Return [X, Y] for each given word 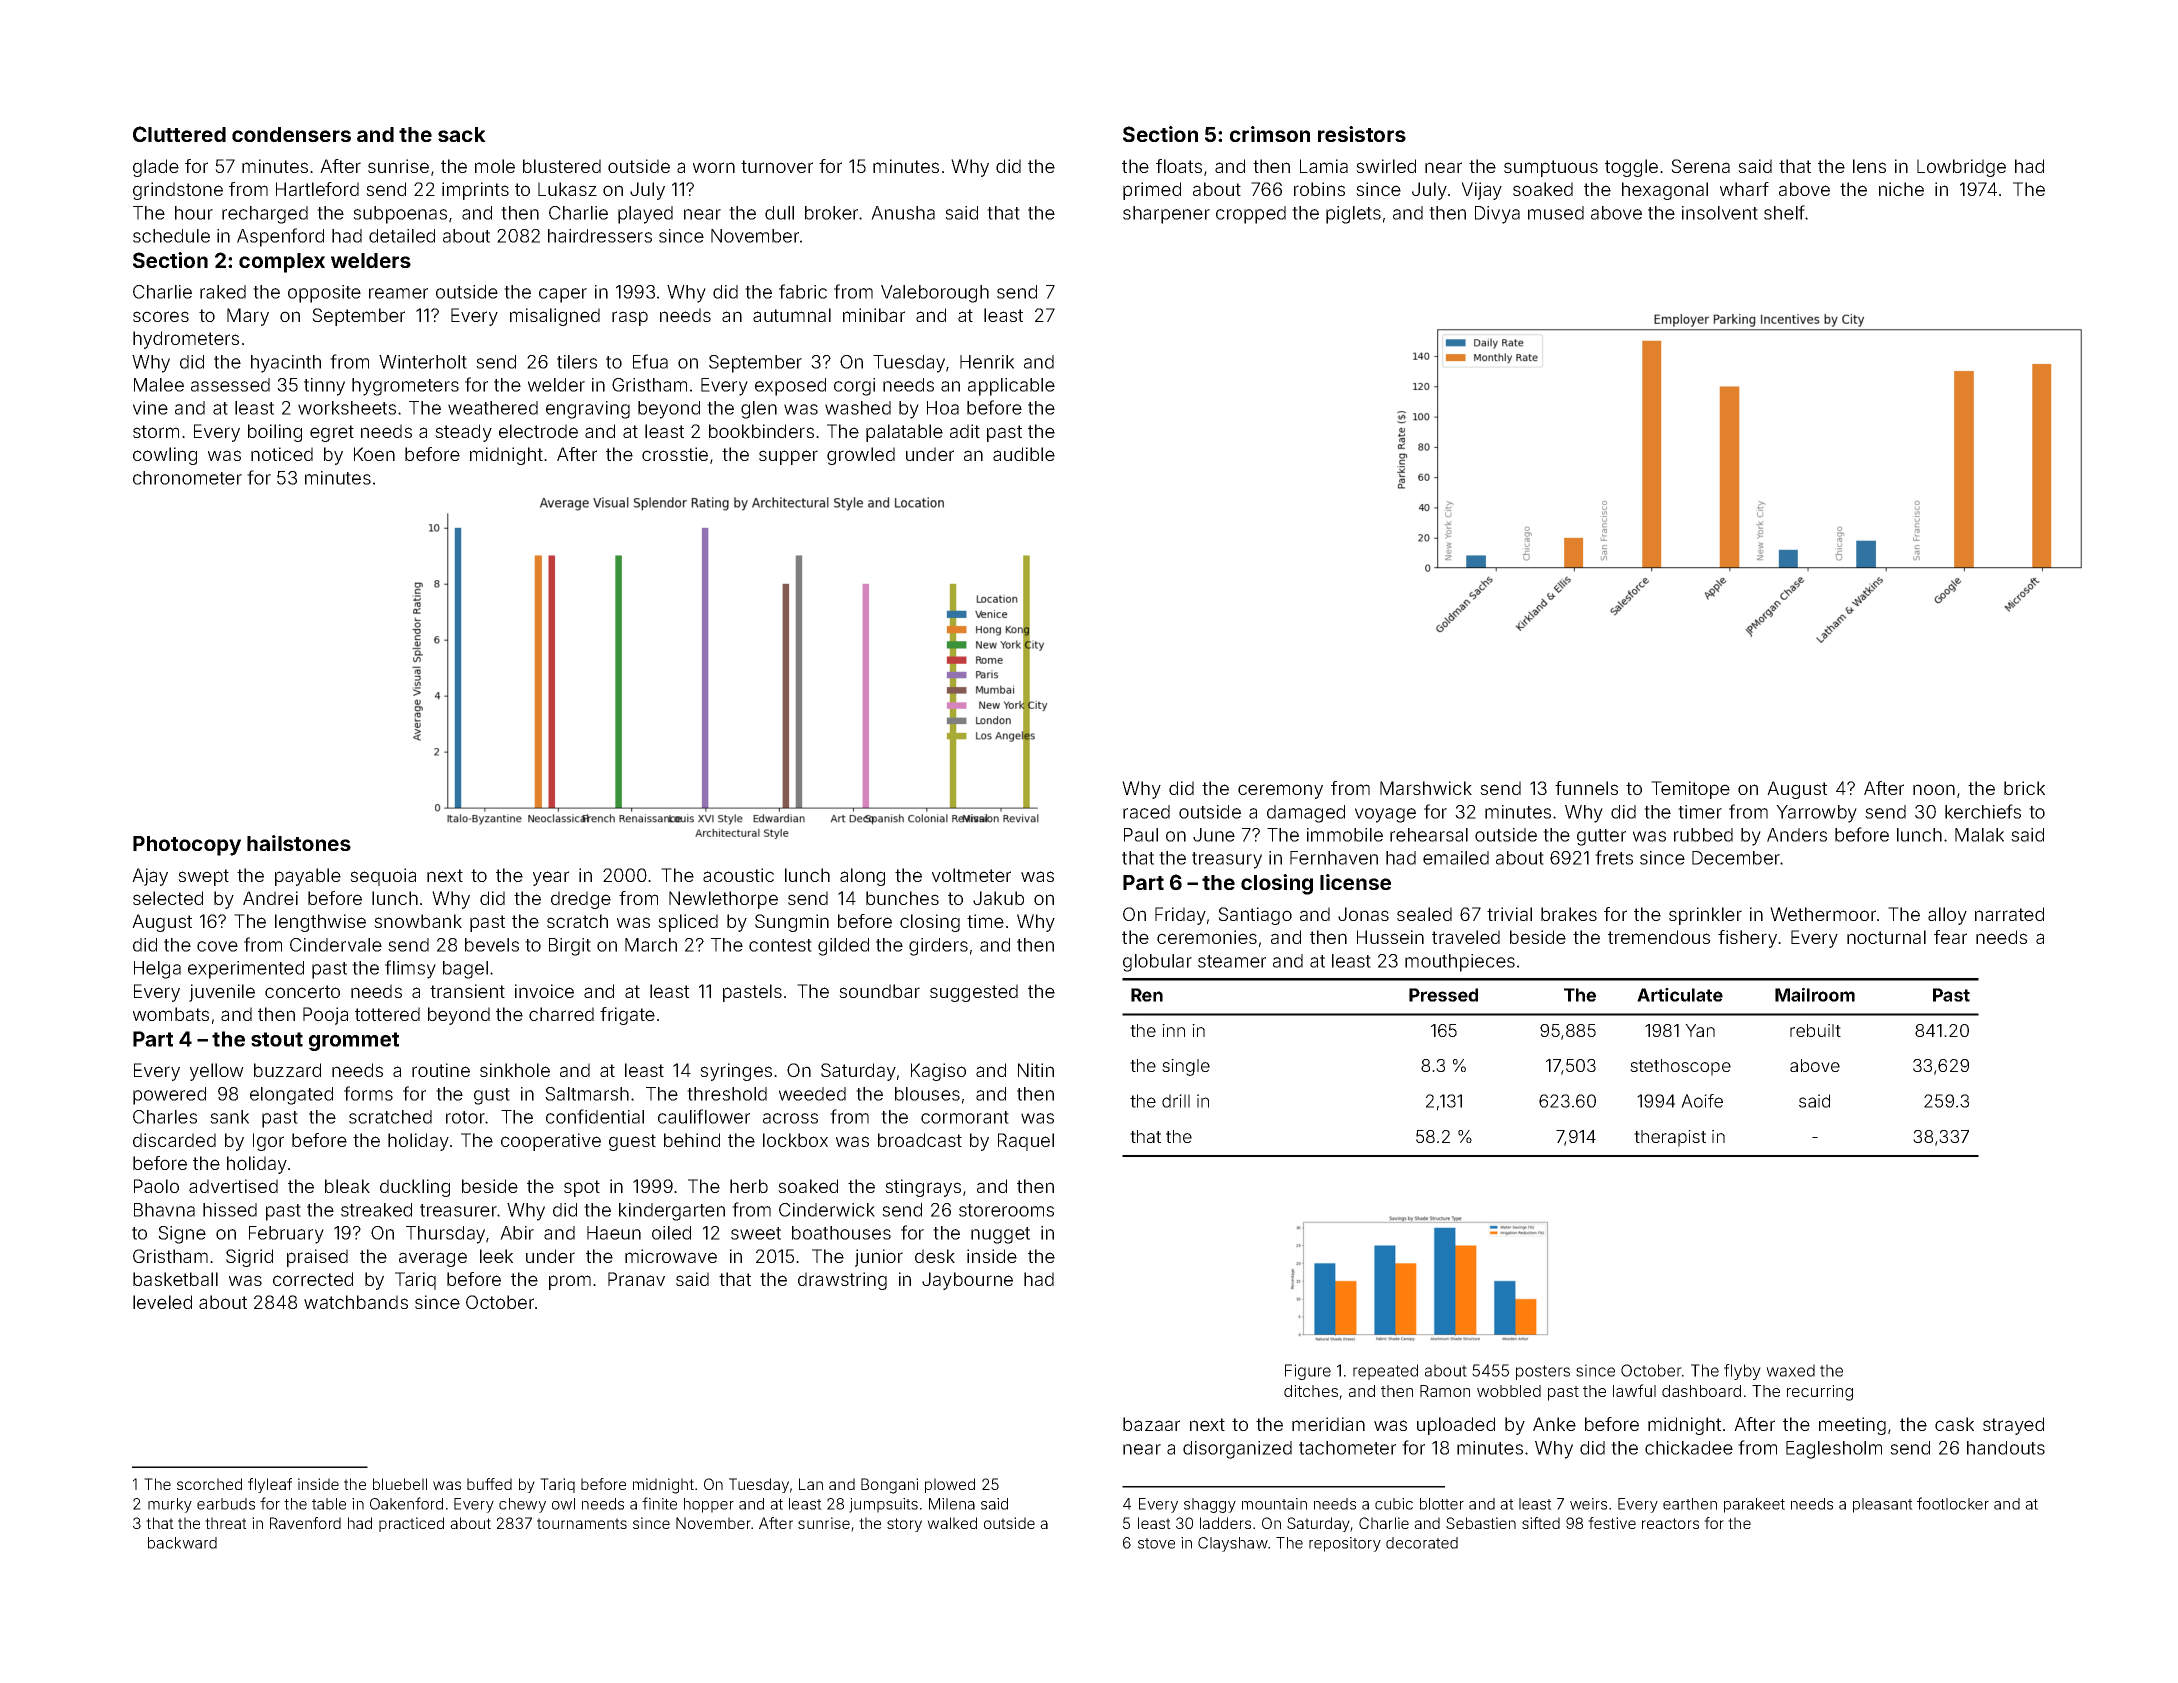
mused [1556, 213]
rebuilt [1815, 1030]
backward [182, 1543]
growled [861, 456]
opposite [324, 294]
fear [1950, 937]
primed [1152, 191]
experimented [246, 970]
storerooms [1006, 1210]
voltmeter [971, 875]
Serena [1700, 166]
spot [582, 1188]
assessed [230, 385]
